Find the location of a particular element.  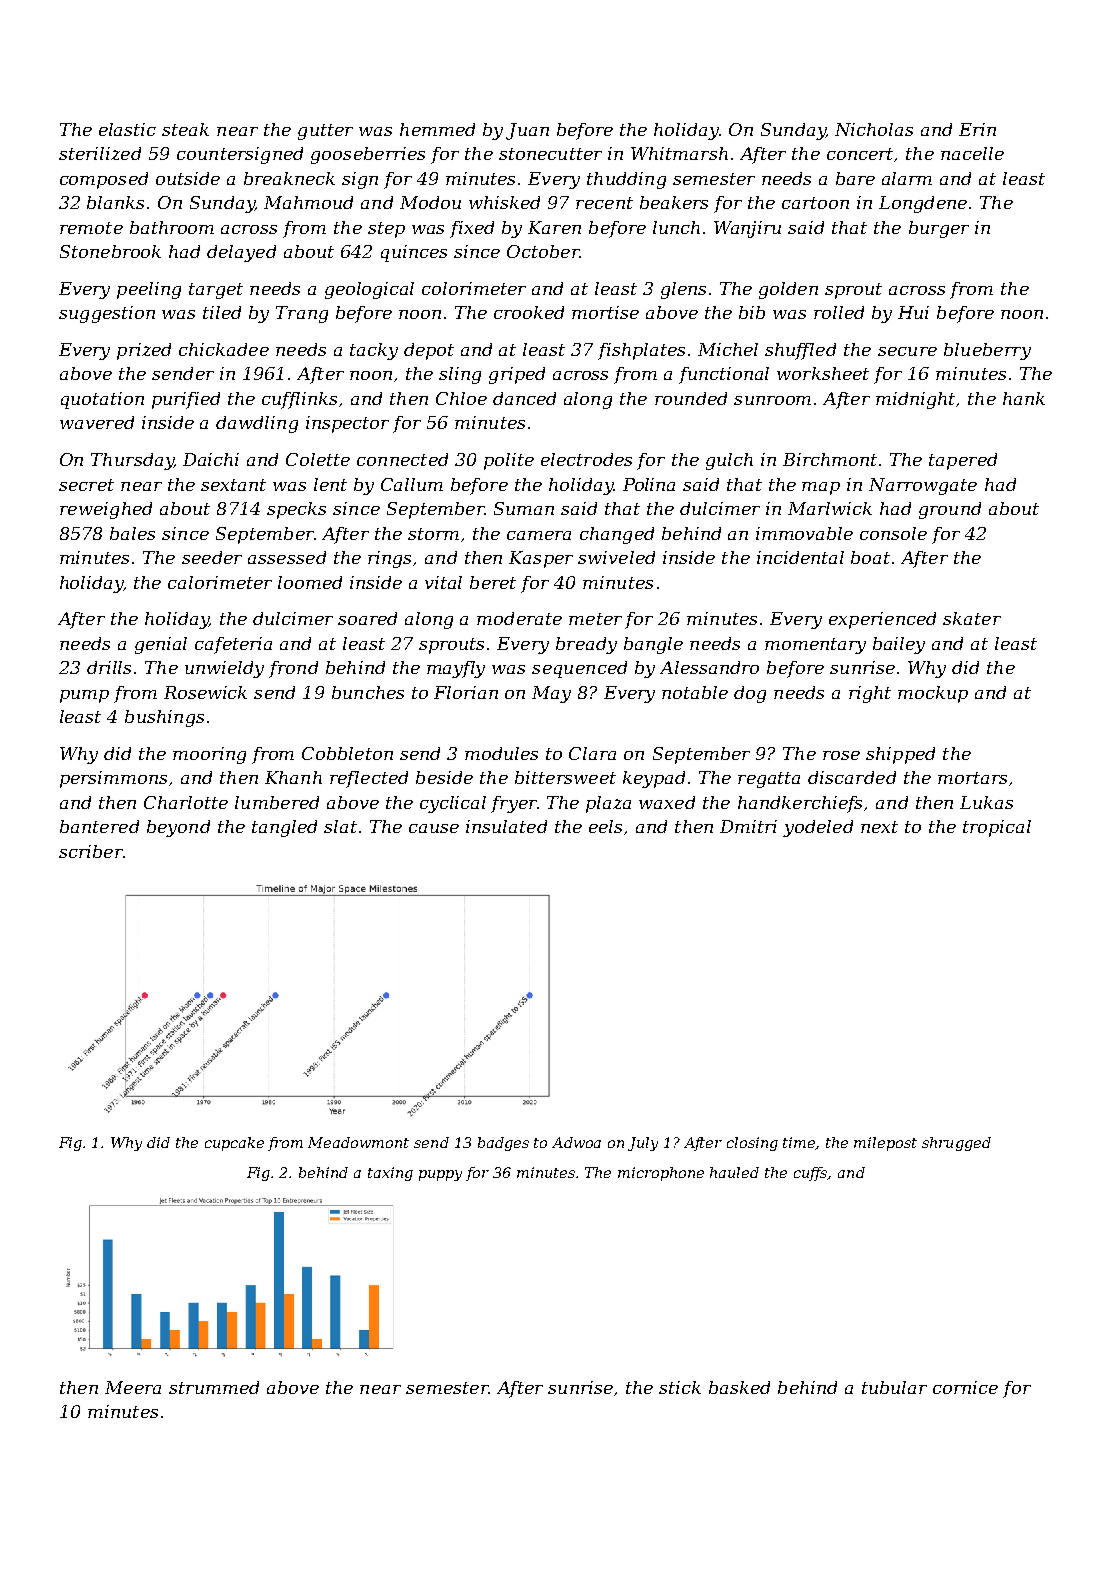

strummed is located at coordinates (214, 1387).
